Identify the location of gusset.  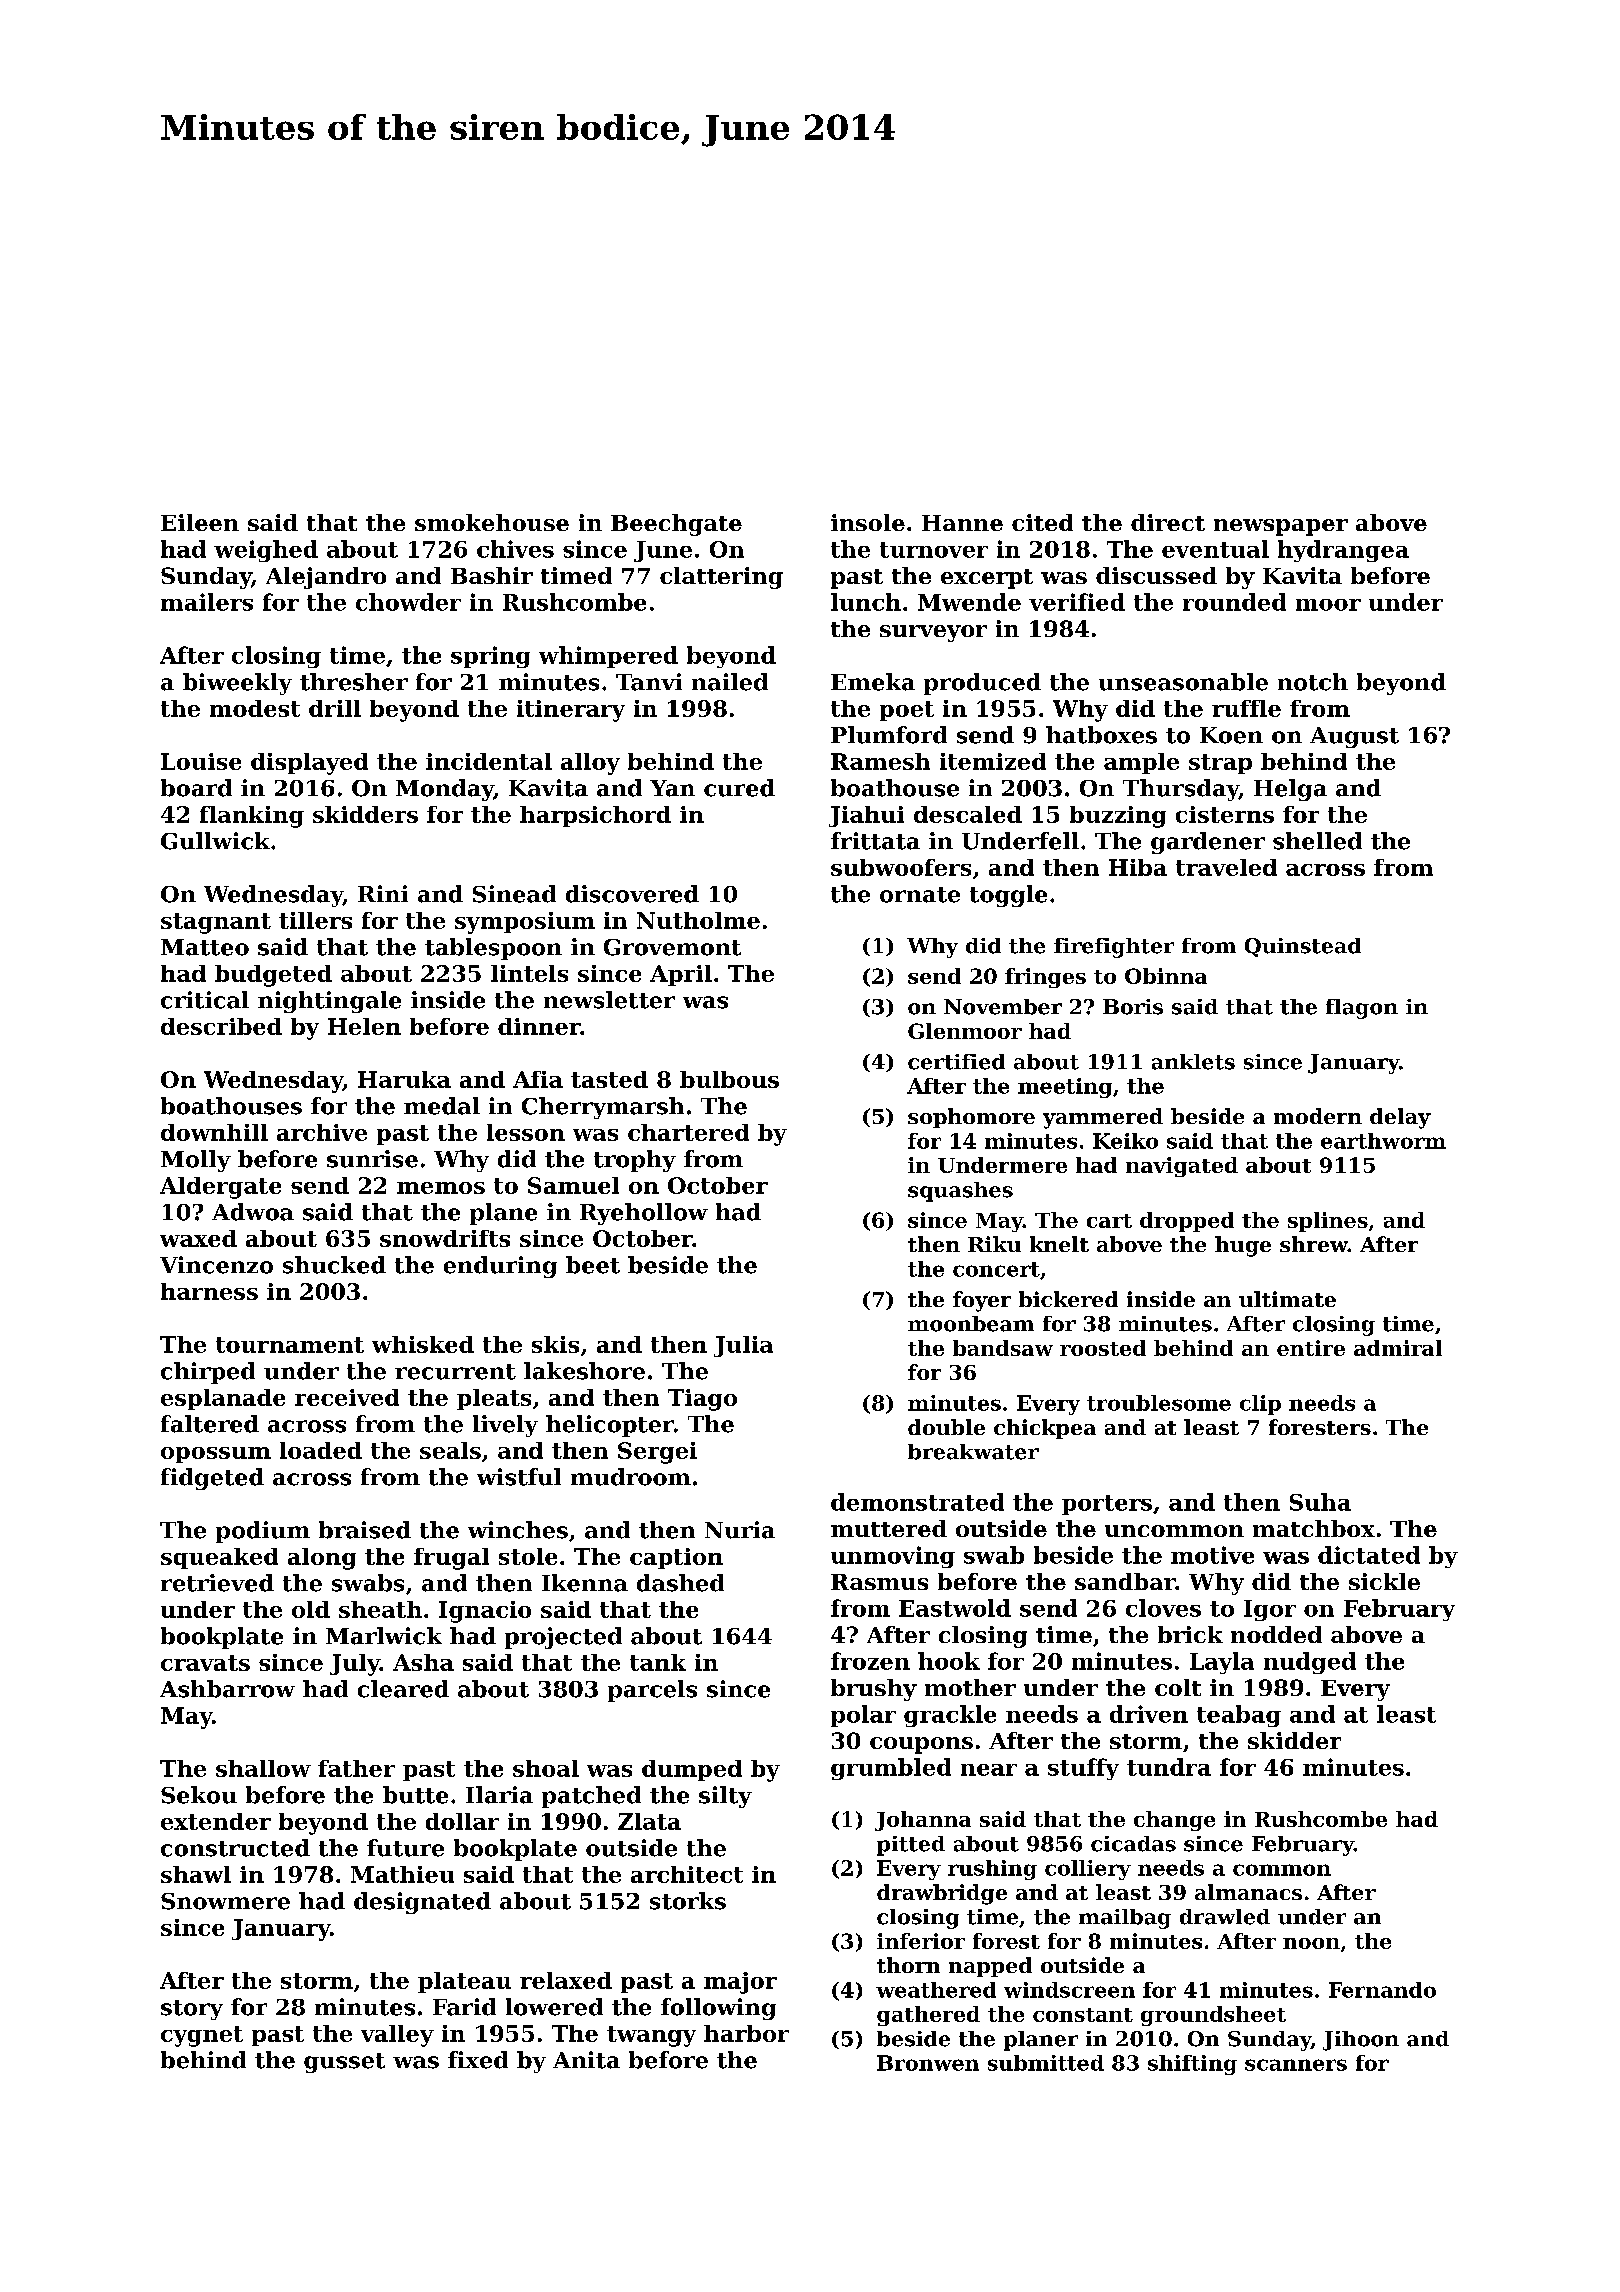
(344, 2063).
